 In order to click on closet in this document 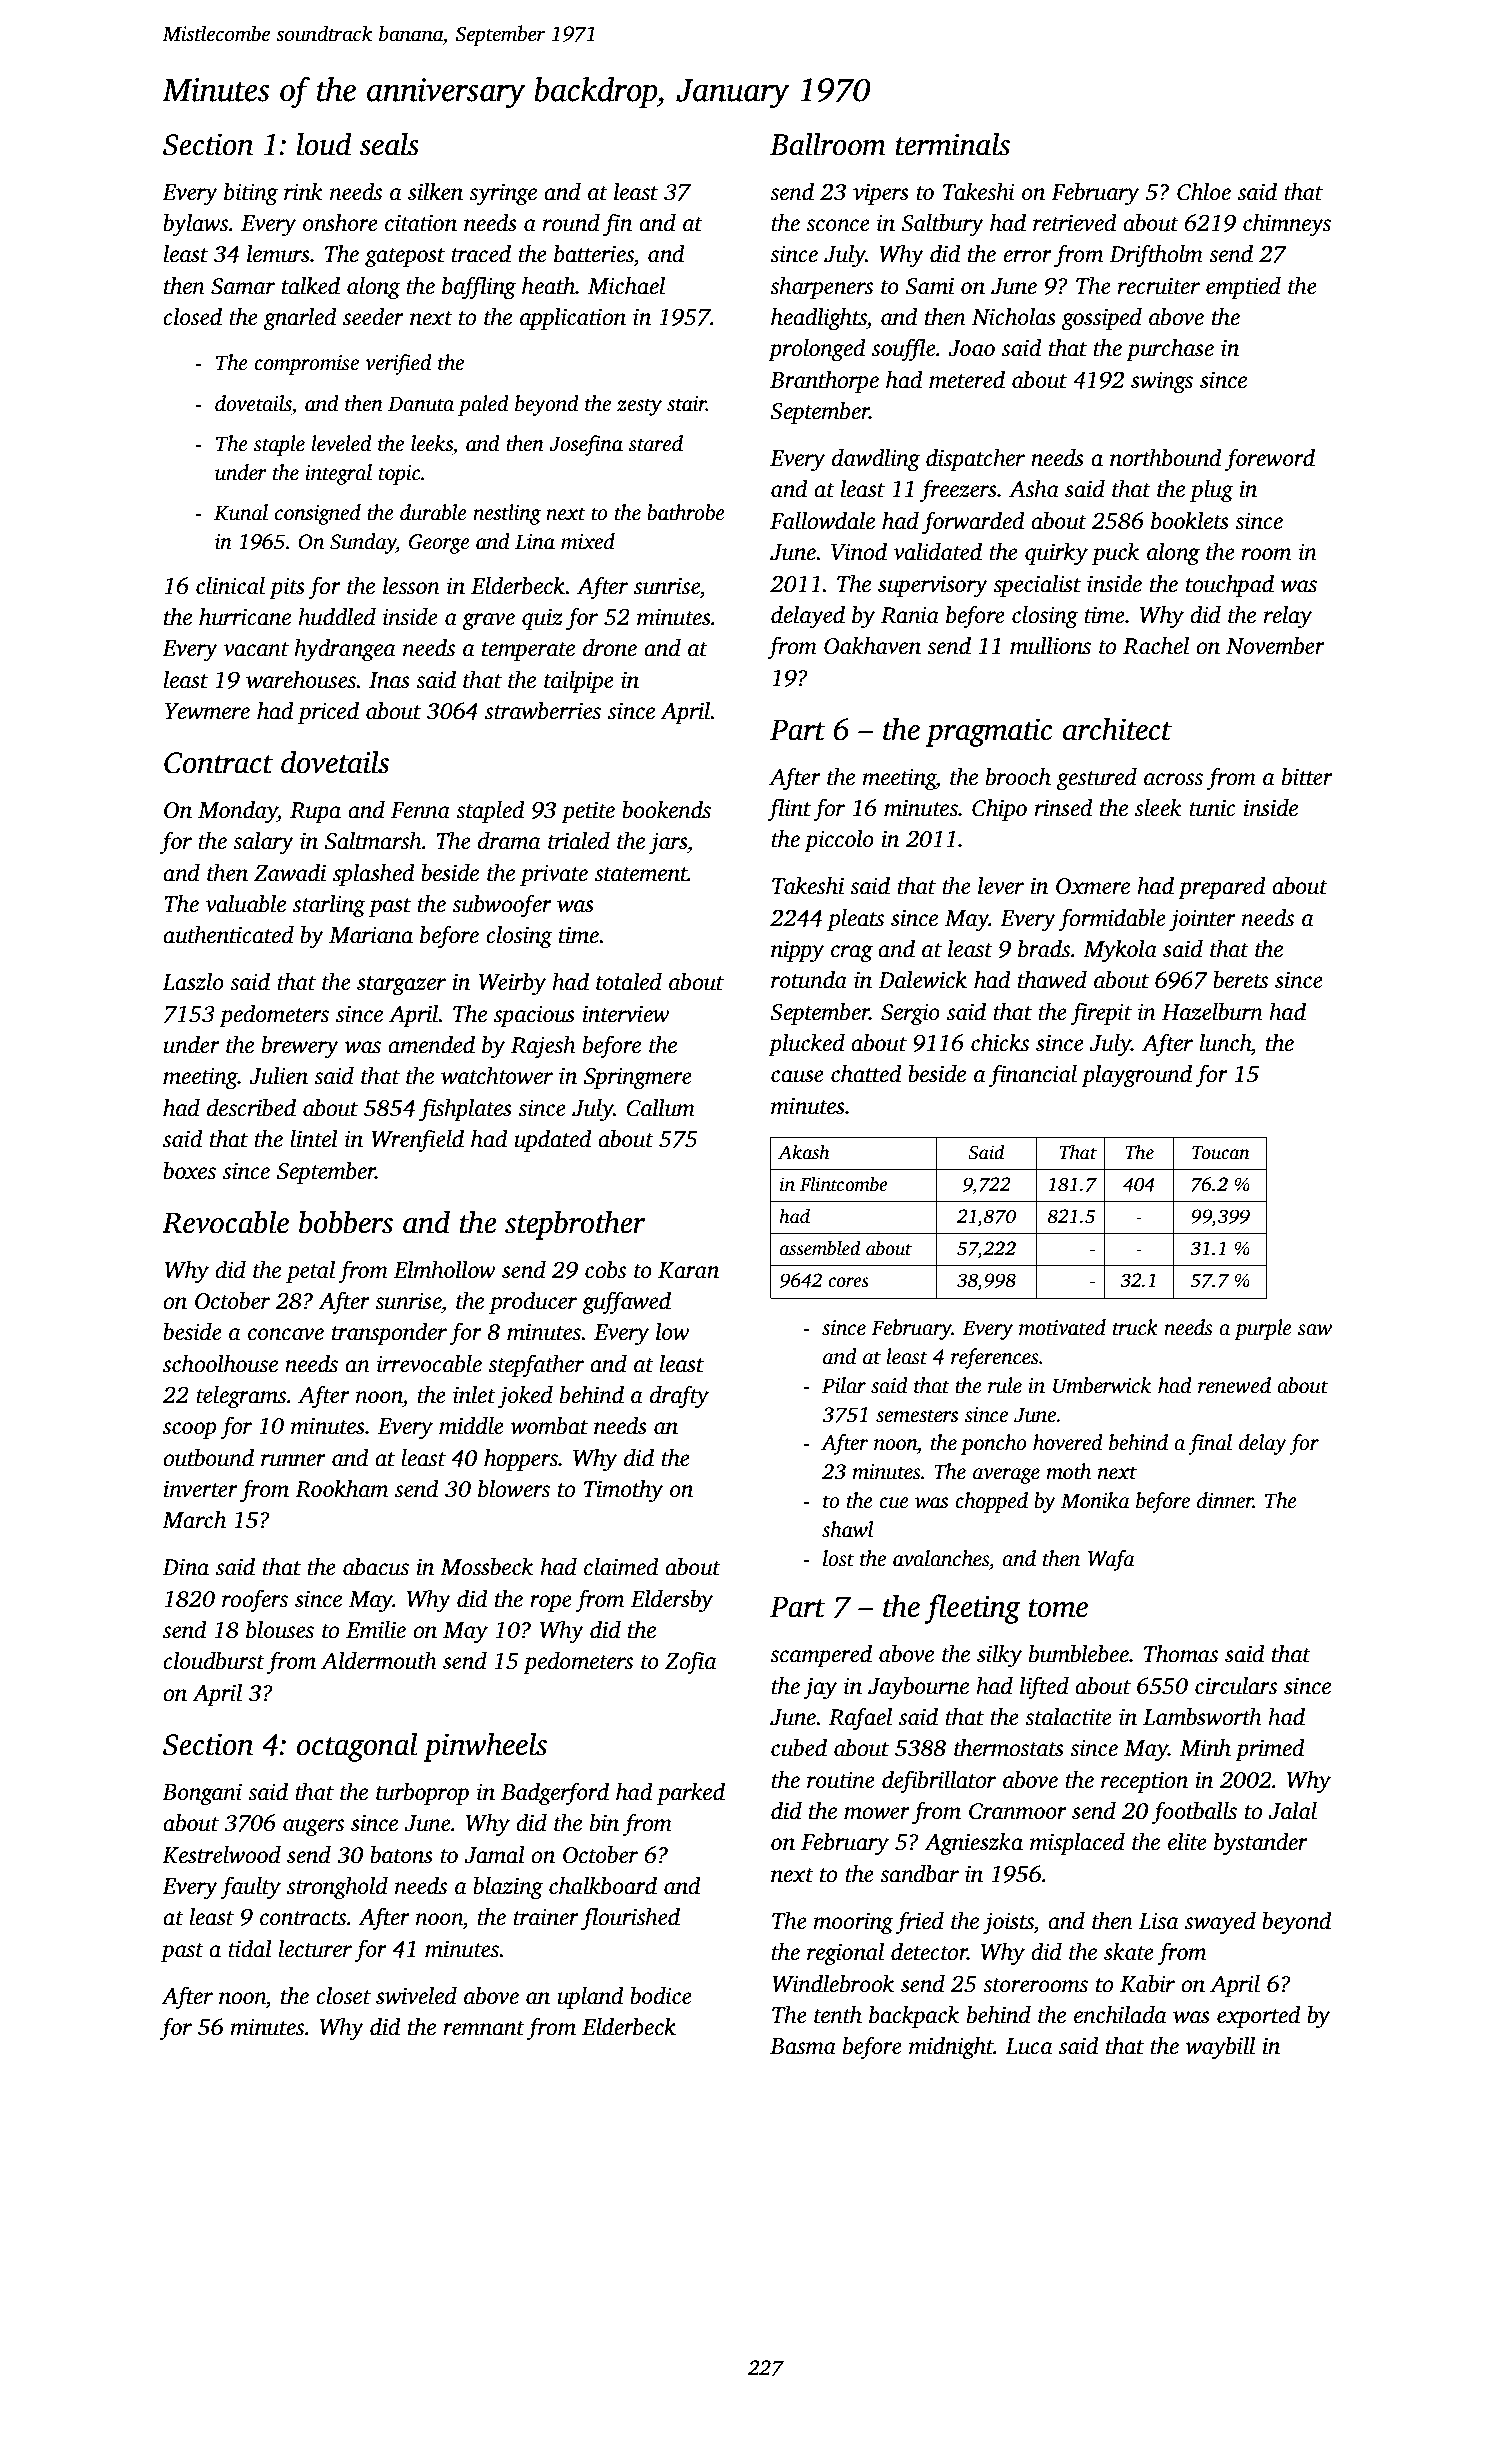, I will do `click(343, 1996)`.
